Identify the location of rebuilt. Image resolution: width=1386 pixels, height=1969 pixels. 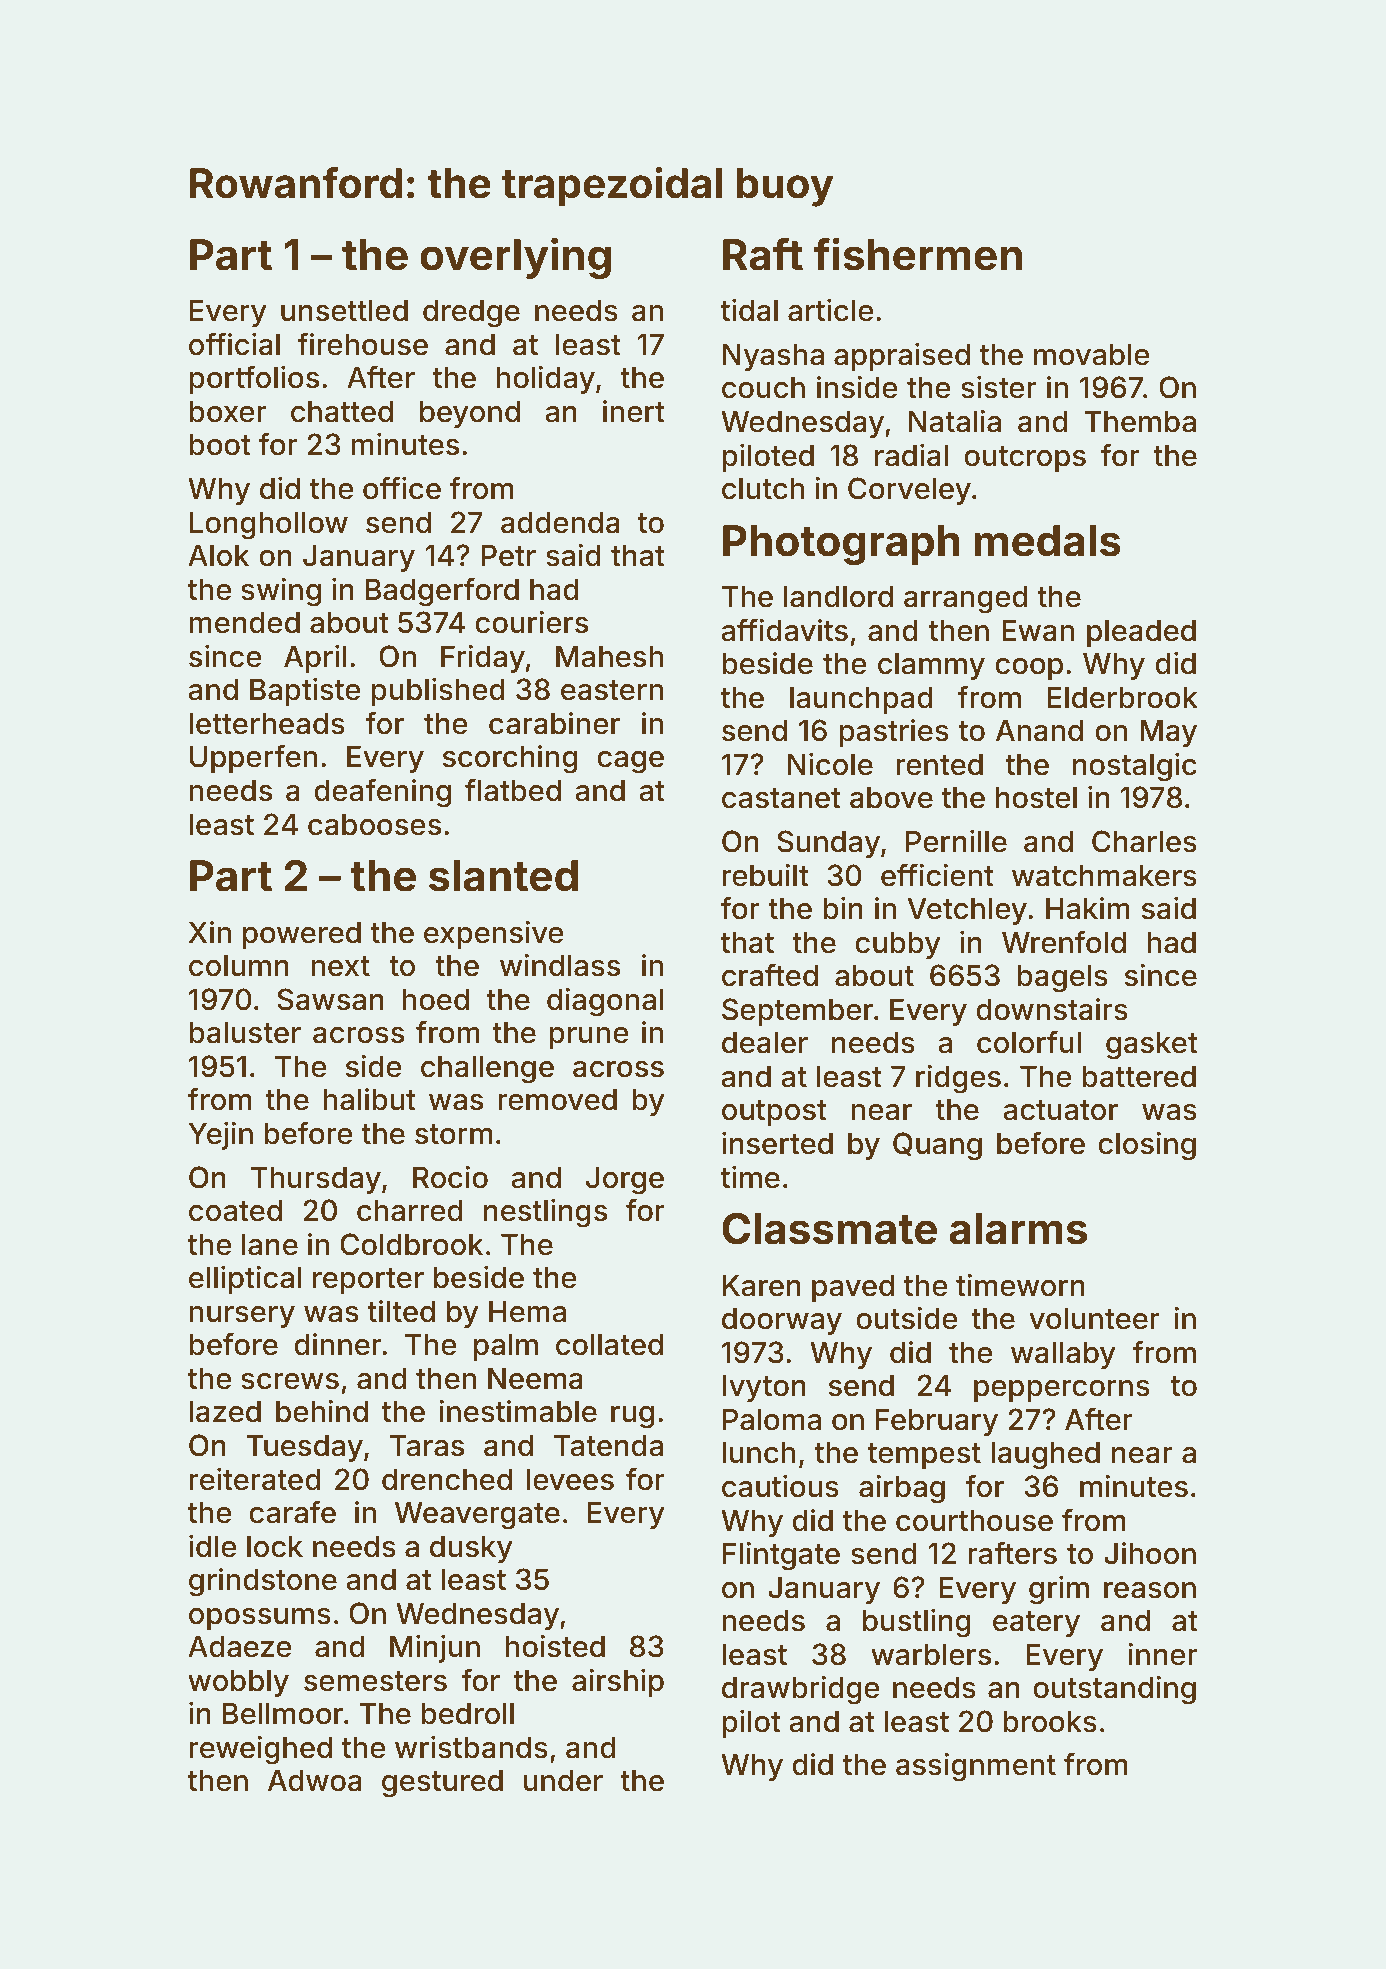
(765, 875).
